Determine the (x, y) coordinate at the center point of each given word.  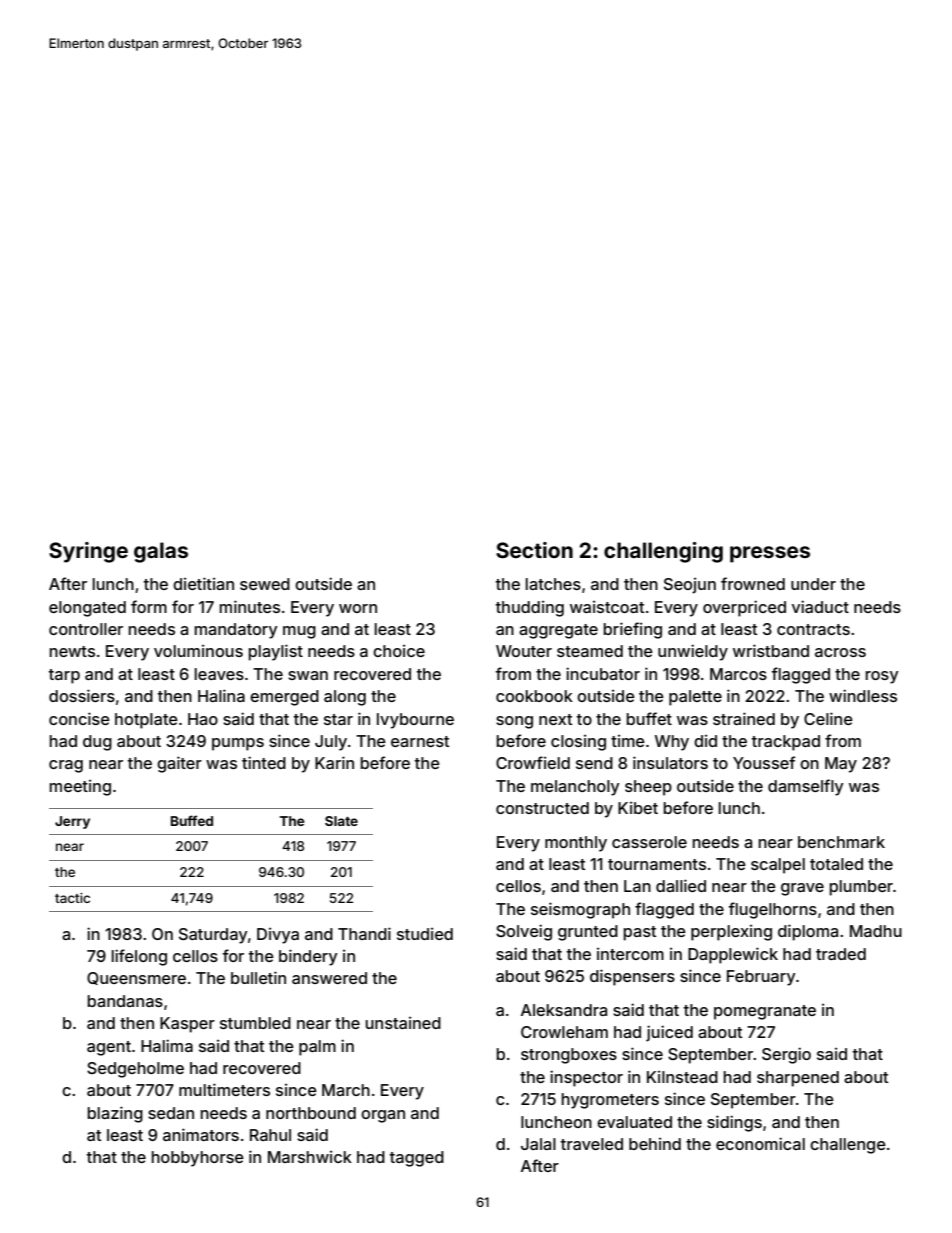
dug (97, 743)
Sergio (786, 1055)
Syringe (88, 552)
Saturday (213, 936)
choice (399, 651)
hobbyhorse (198, 1159)
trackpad (786, 743)
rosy (882, 677)
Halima (167, 1045)
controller (86, 629)
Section (534, 550)
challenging (663, 552)
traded (841, 954)
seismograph (580, 910)
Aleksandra (564, 1010)
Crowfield (533, 762)
